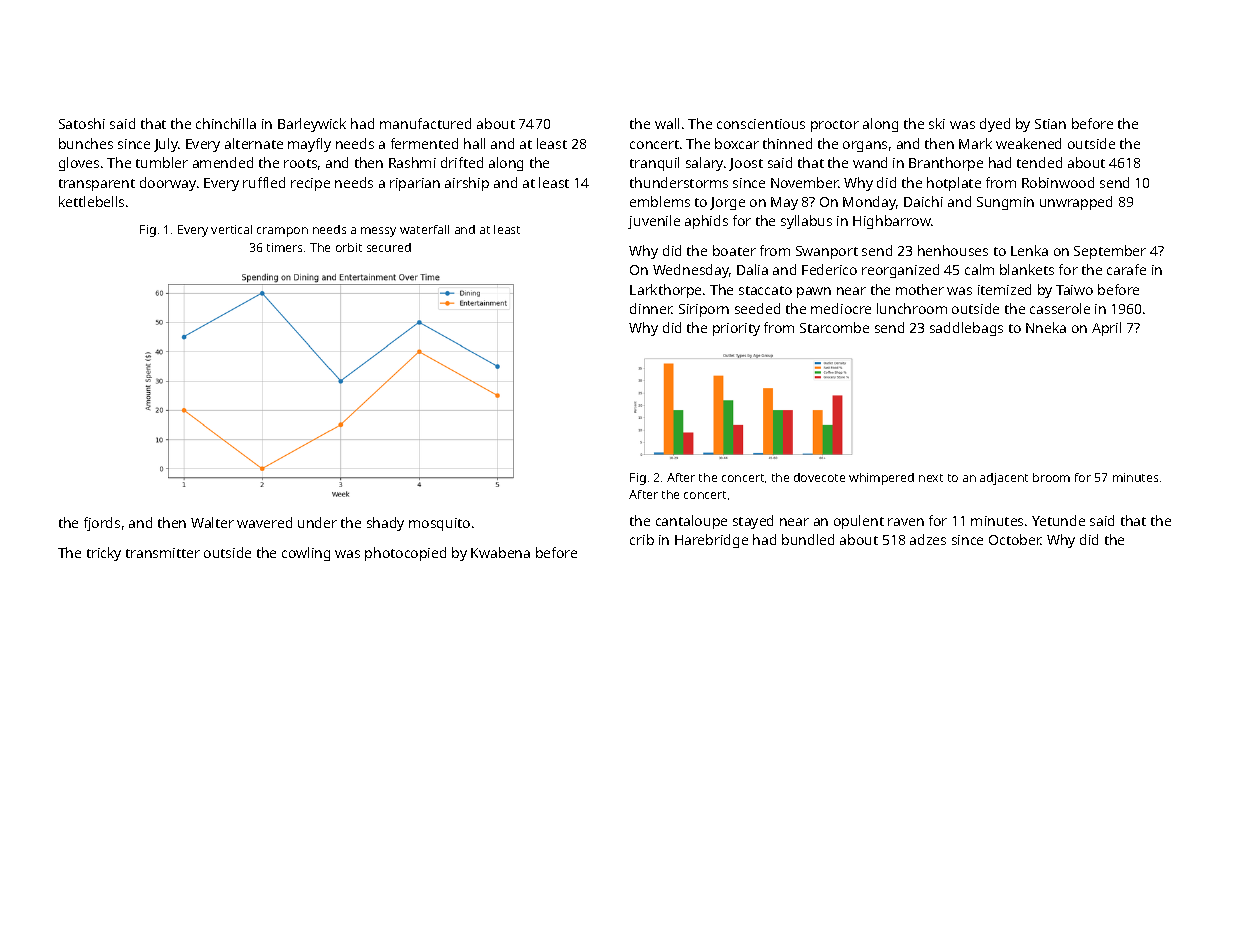  What do you see at coordinates (966, 329) in the screenshot?
I see `saddlebags` at bounding box center [966, 329].
